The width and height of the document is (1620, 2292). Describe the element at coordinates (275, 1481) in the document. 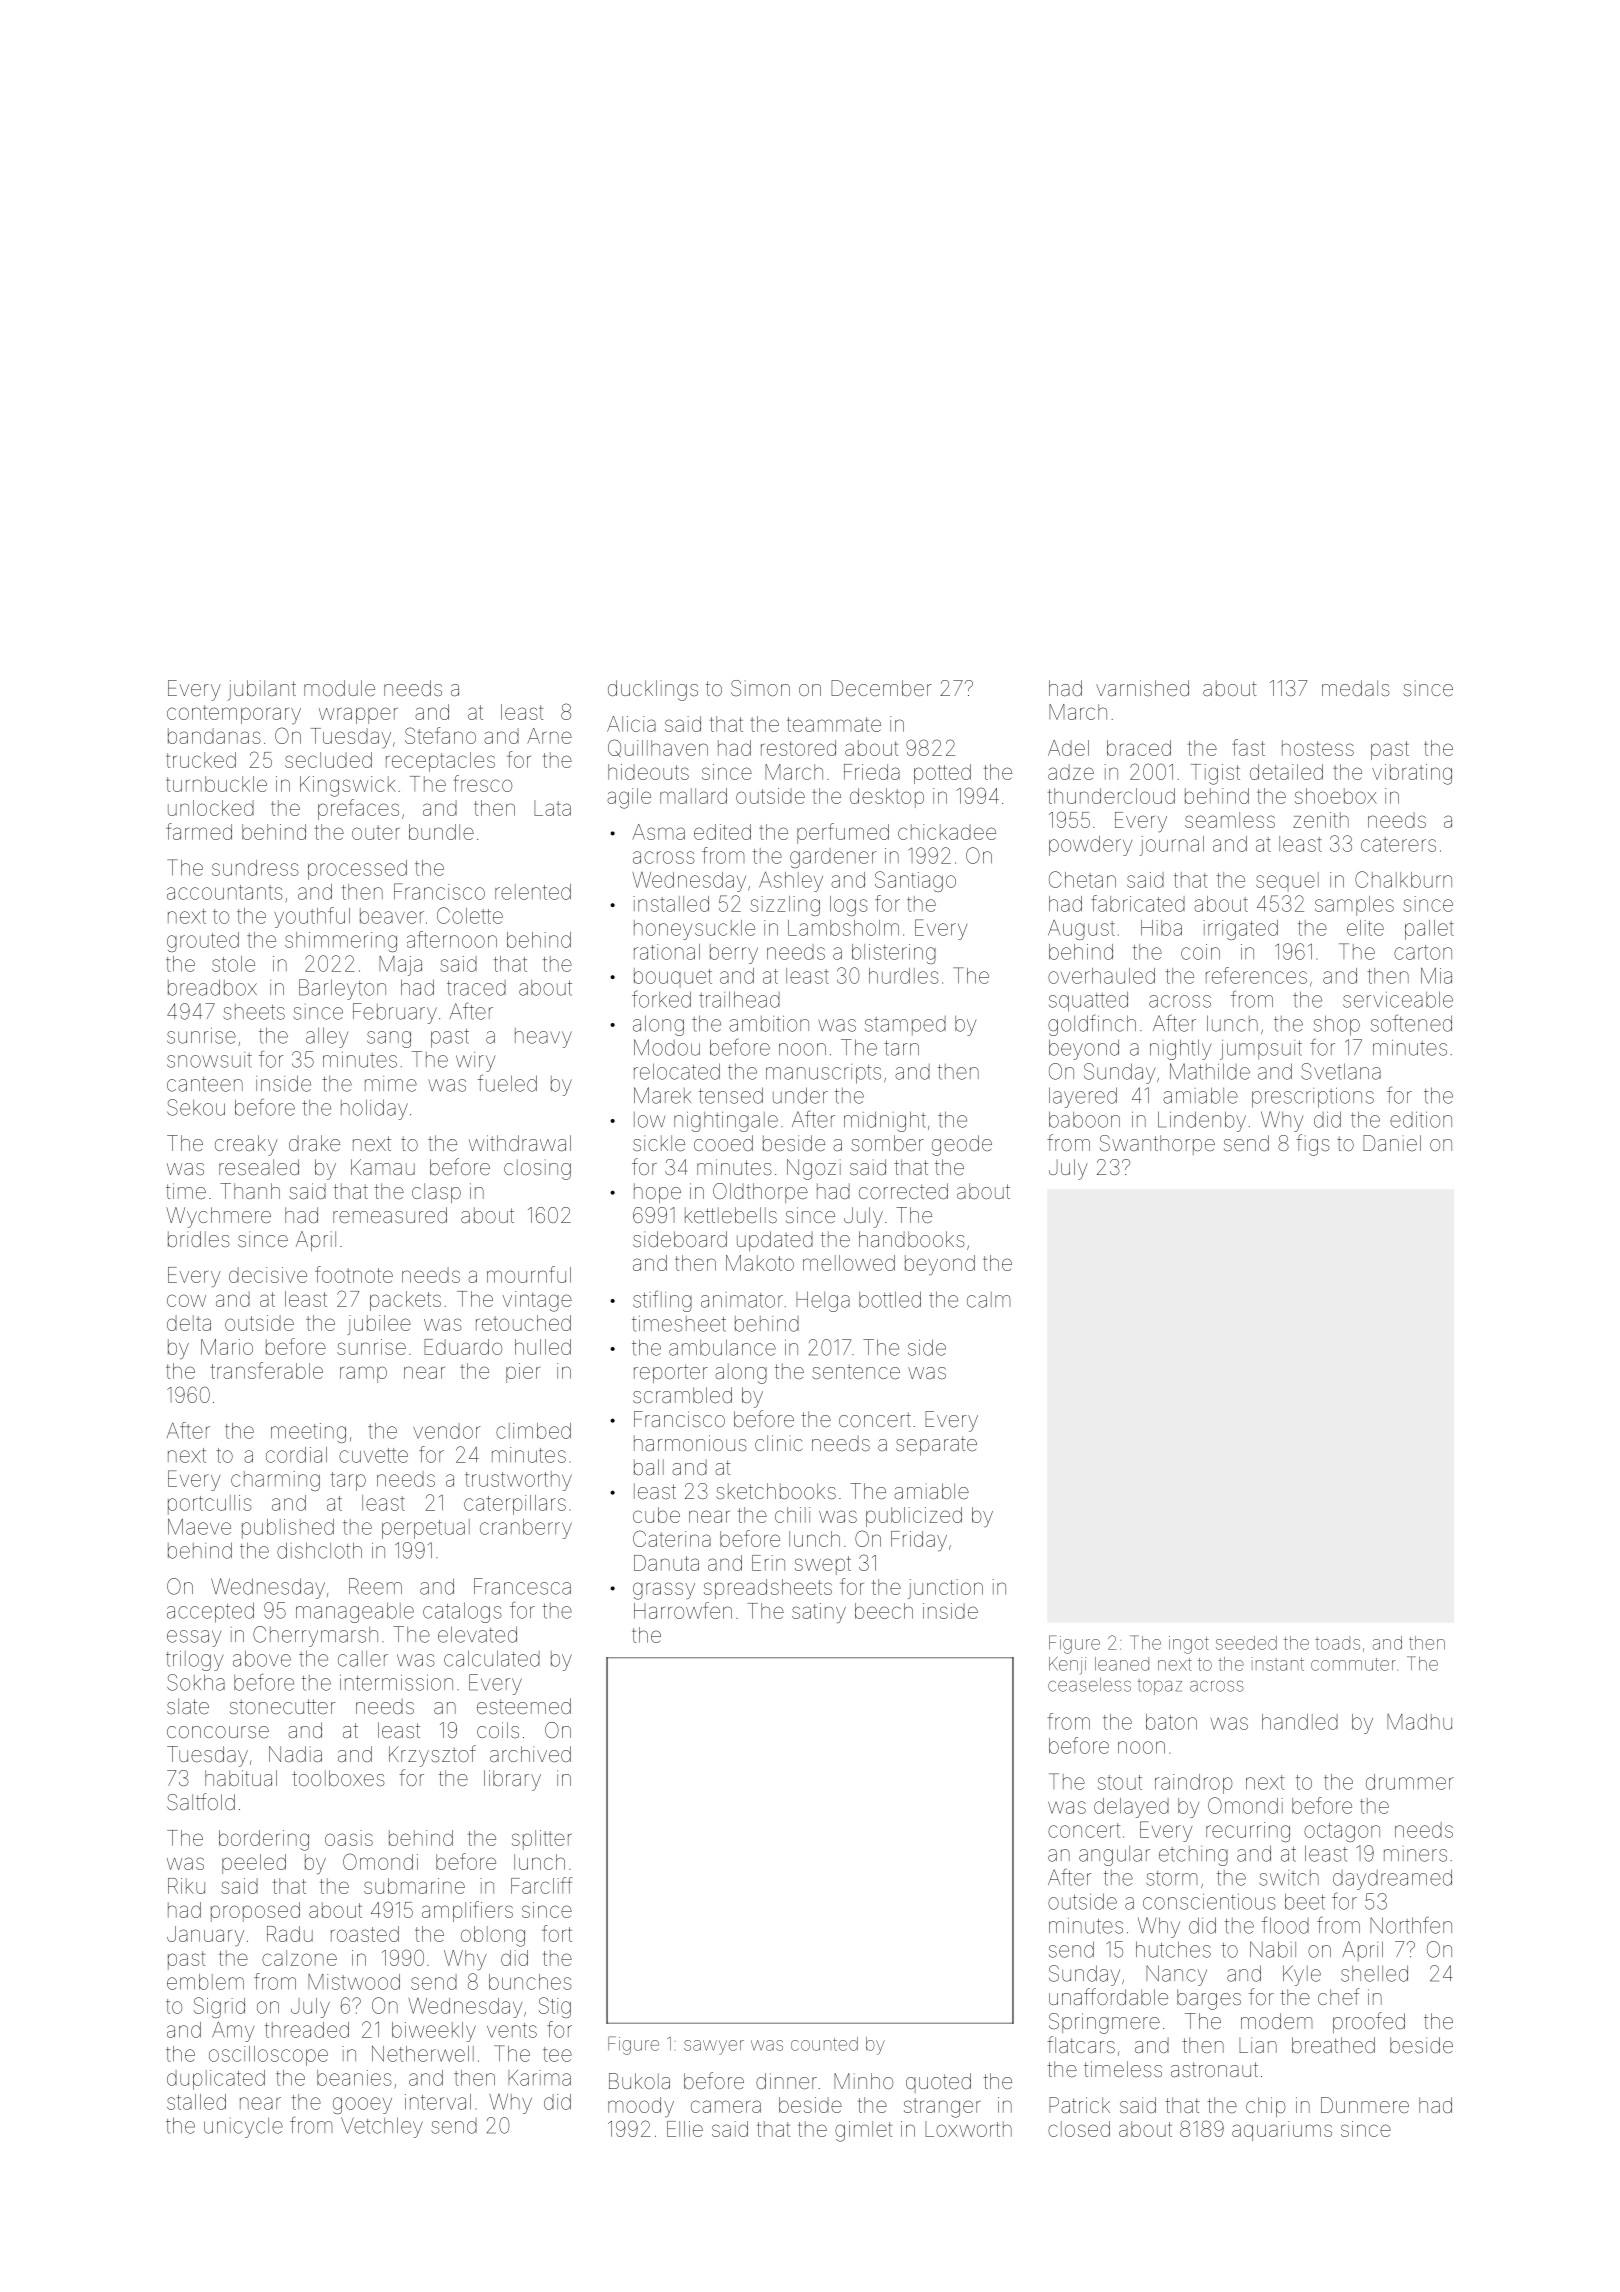

I see `charming` at that location.
